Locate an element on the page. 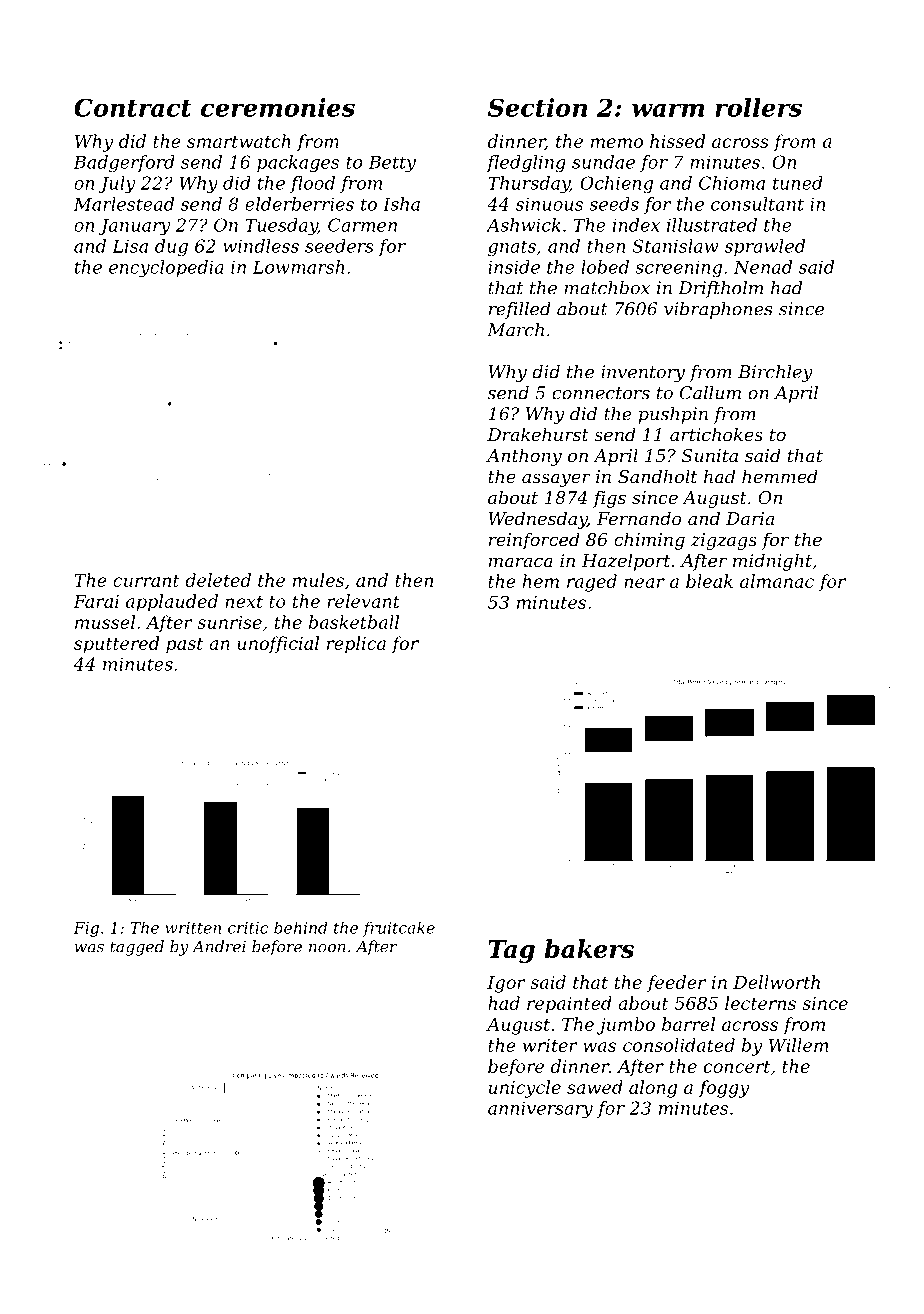 The width and height of the document is (924, 1314). tagged is located at coordinates (137, 948).
